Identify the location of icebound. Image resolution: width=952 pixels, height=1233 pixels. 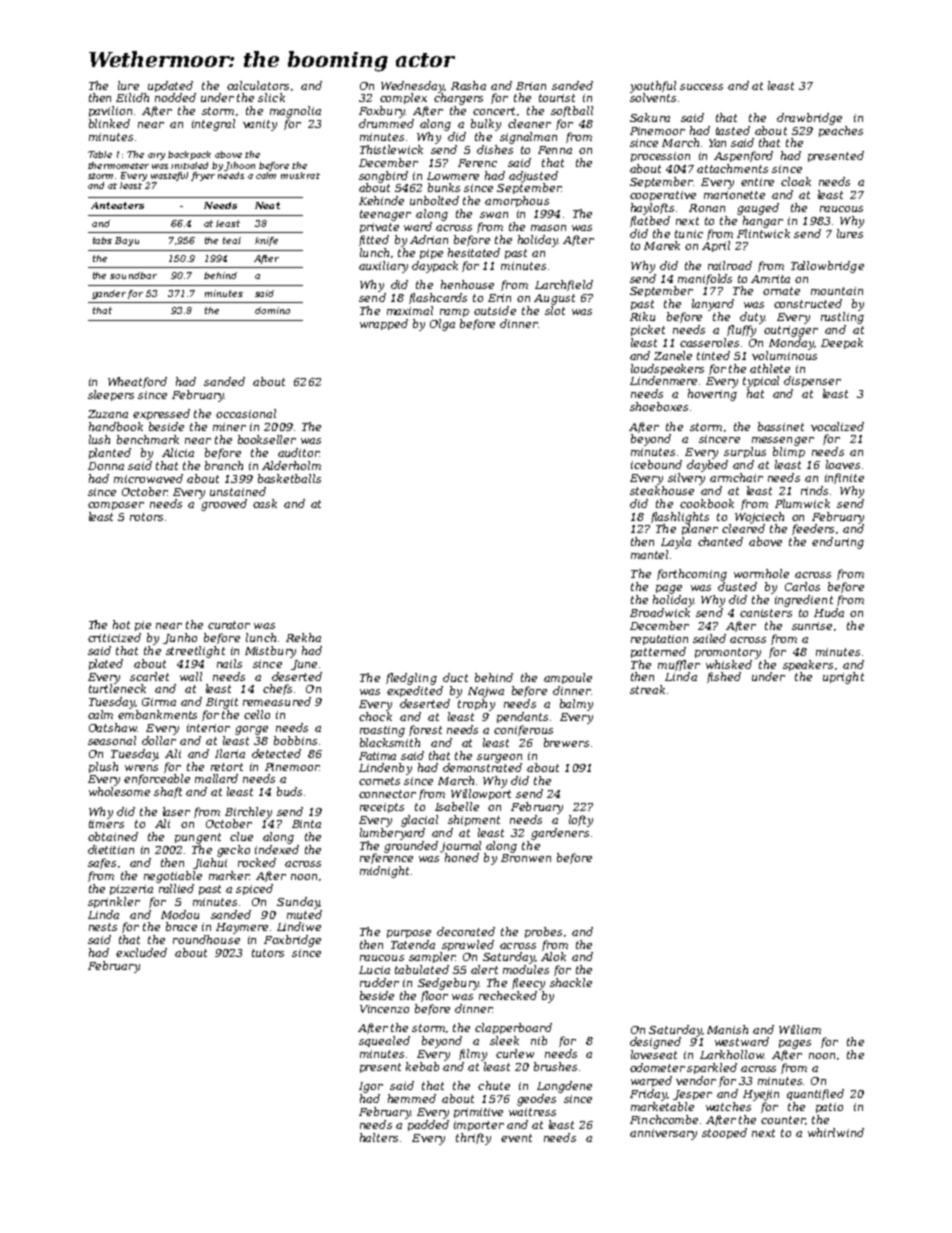
(656, 464).
